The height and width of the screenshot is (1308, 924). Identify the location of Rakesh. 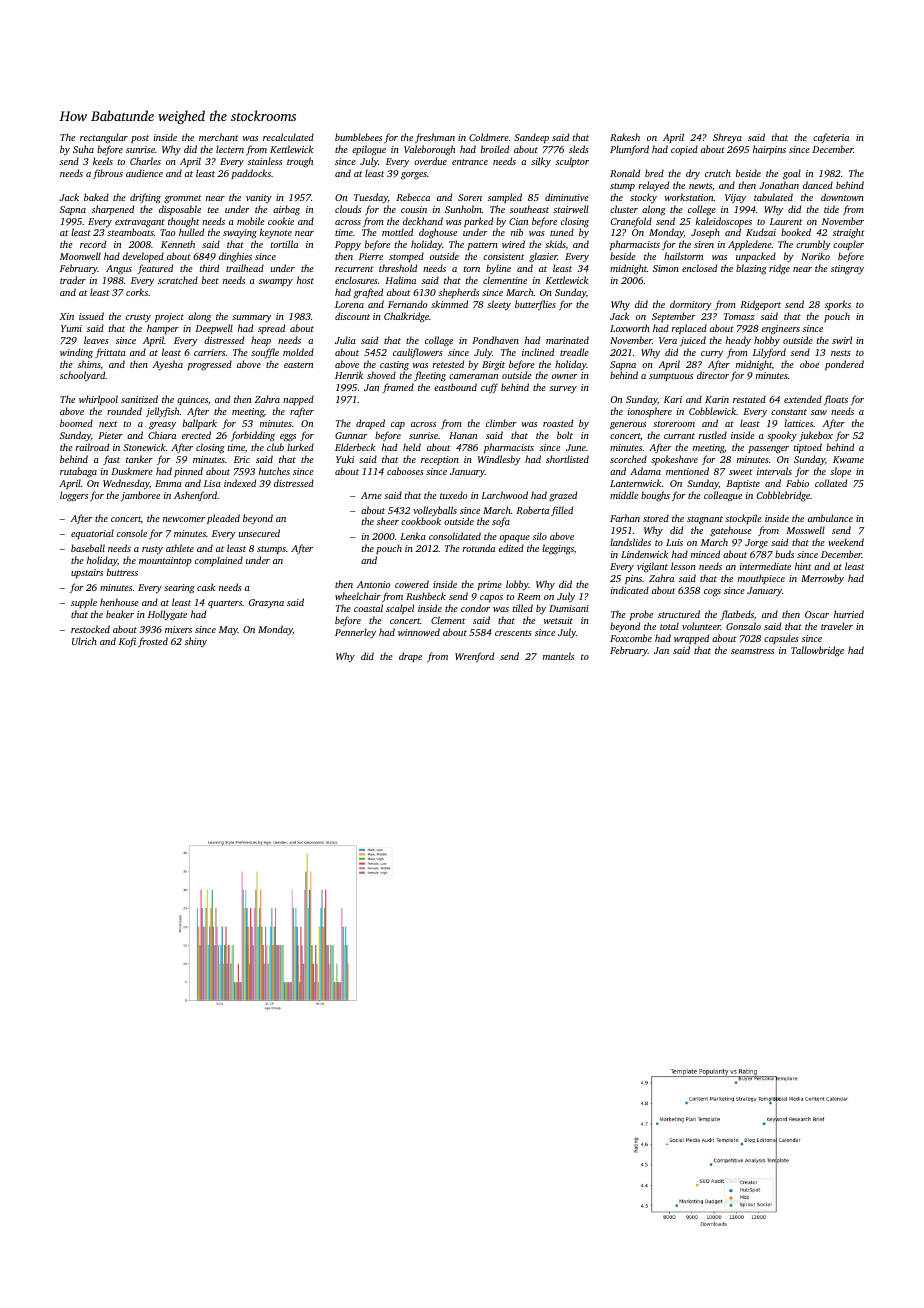
(625, 137).
